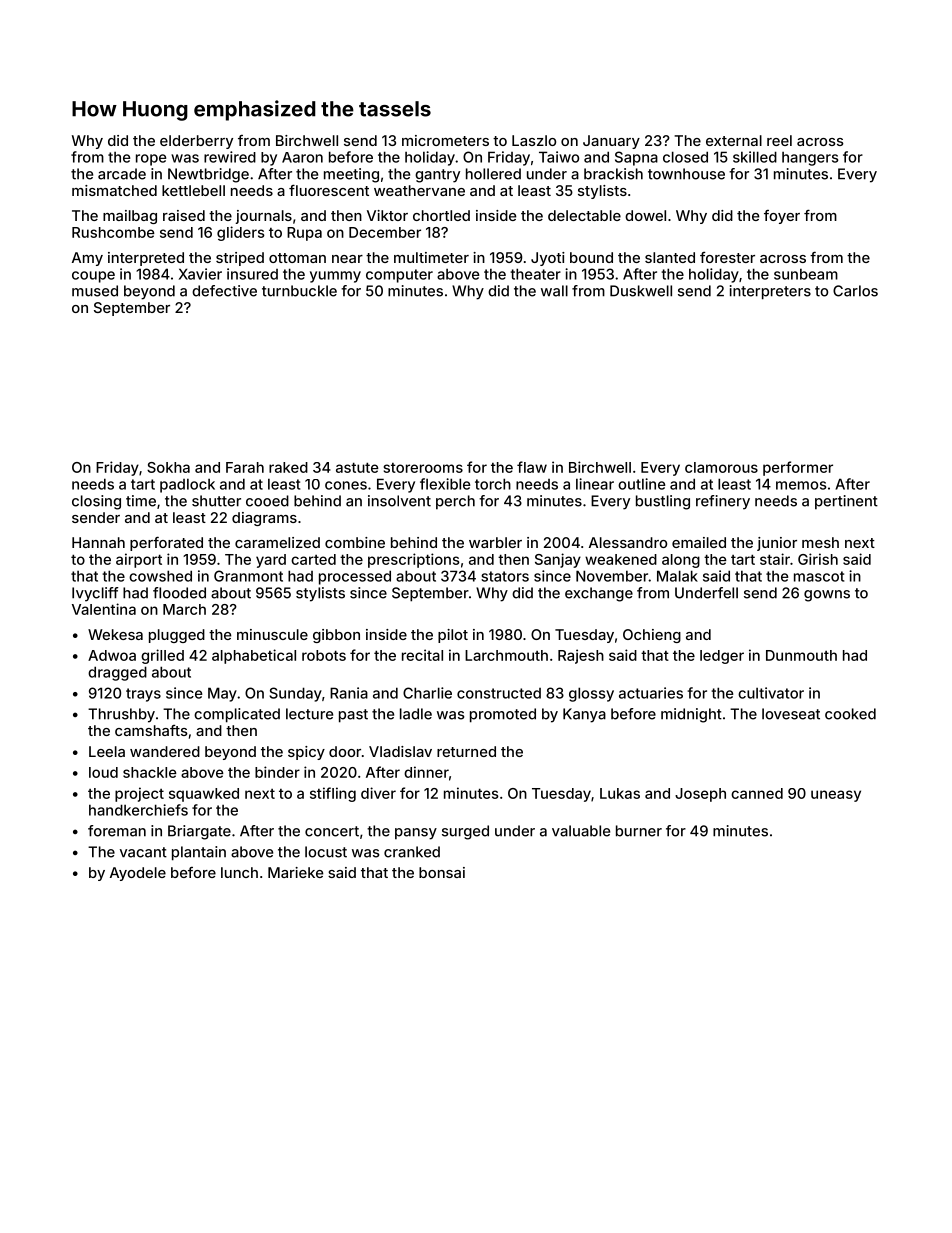 The image size is (952, 1233). Describe the element at coordinates (95, 291) in the document. I see `mused` at that location.
